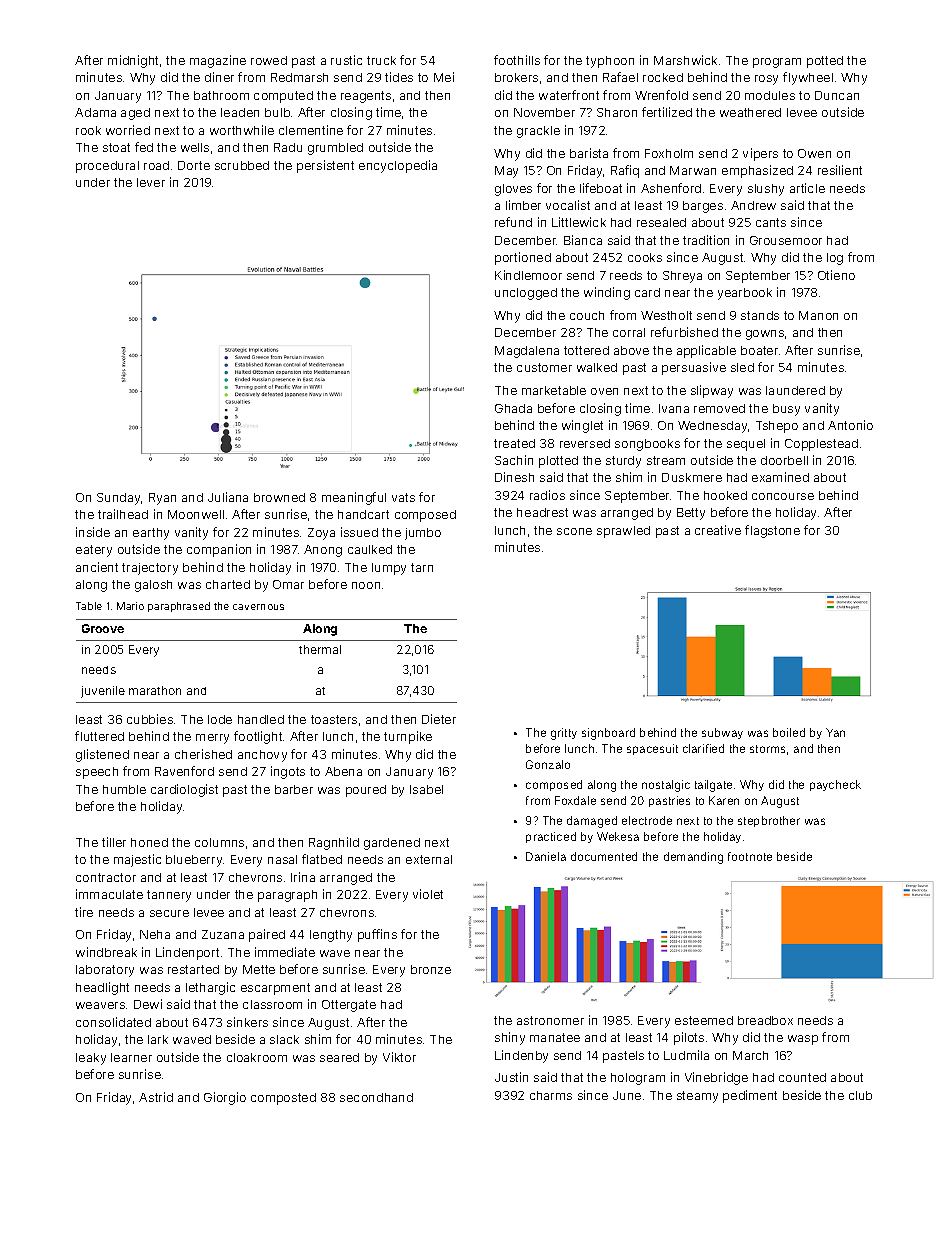 This screenshot has height=1233, width=952. Describe the element at coordinates (682, 277) in the screenshot. I see `Shreya` at that location.
